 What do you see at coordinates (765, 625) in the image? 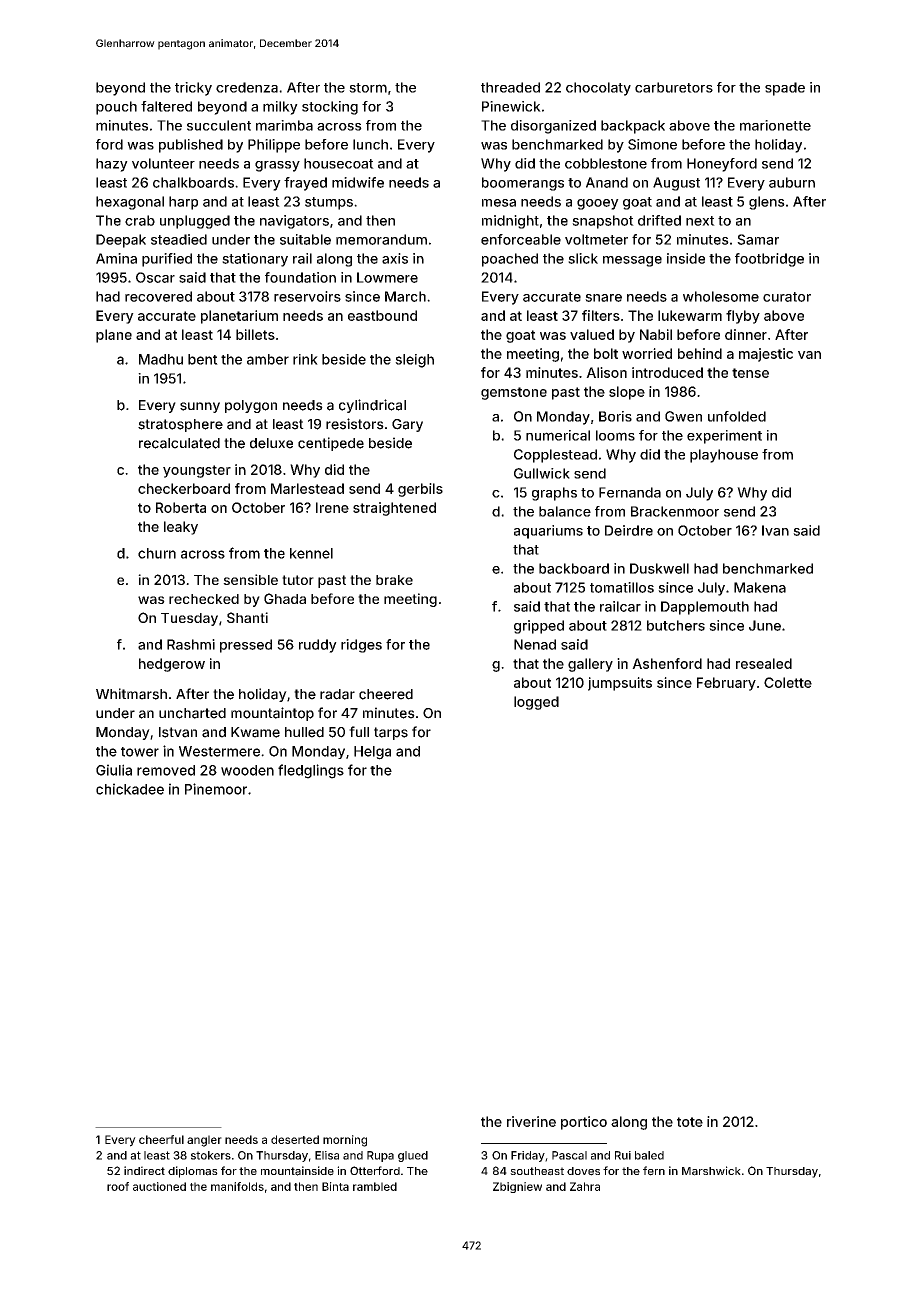
I see `June` at bounding box center [765, 625].
